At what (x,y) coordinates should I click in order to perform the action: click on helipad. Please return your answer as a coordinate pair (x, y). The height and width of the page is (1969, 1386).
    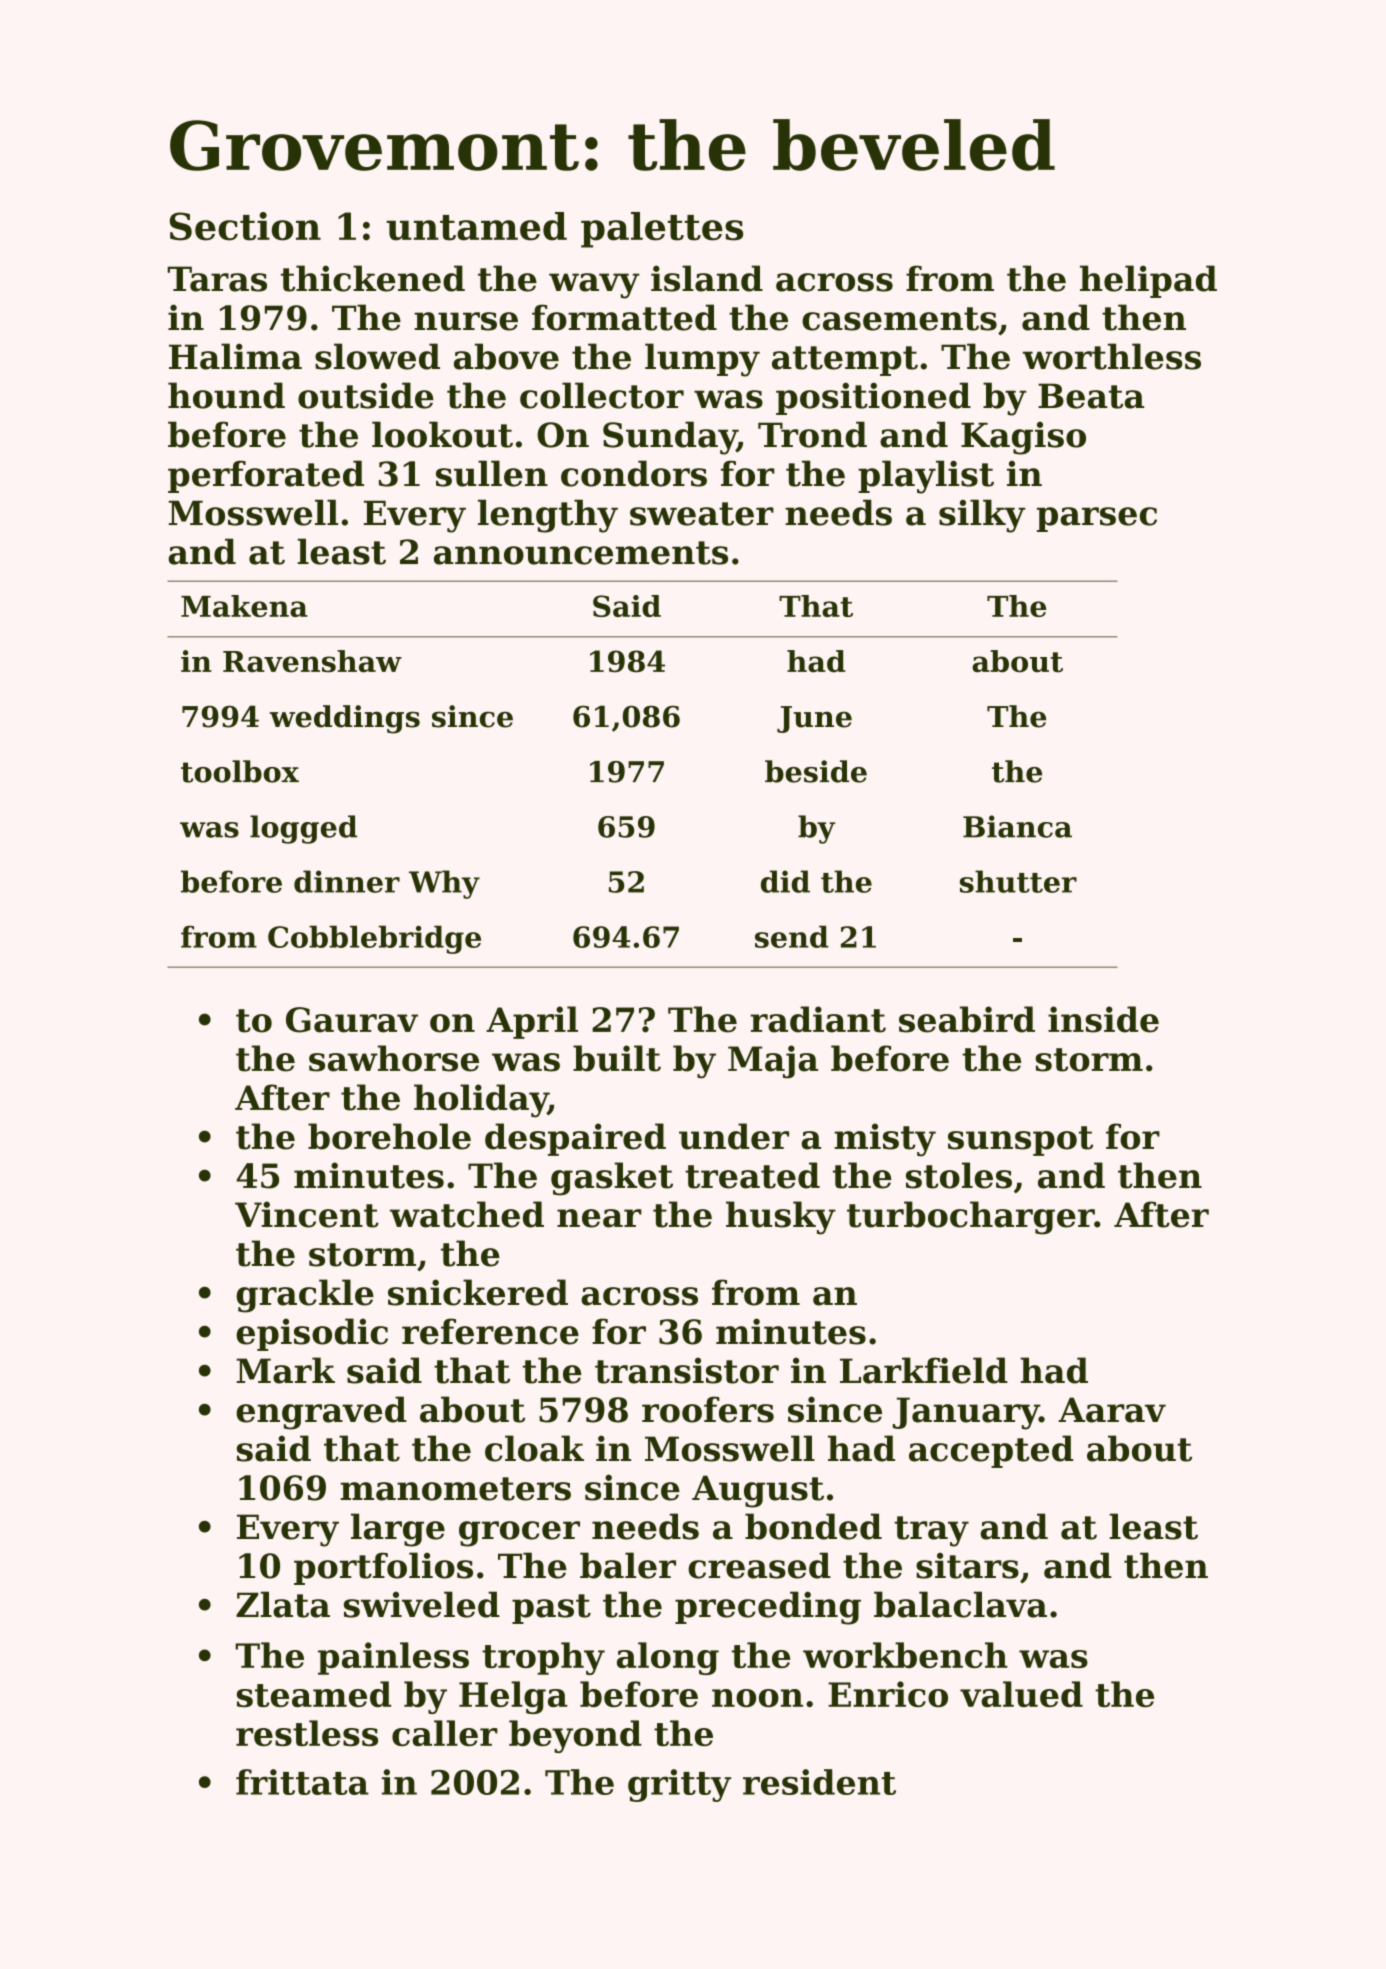
    Looking at the image, I should click on (1148, 281).
